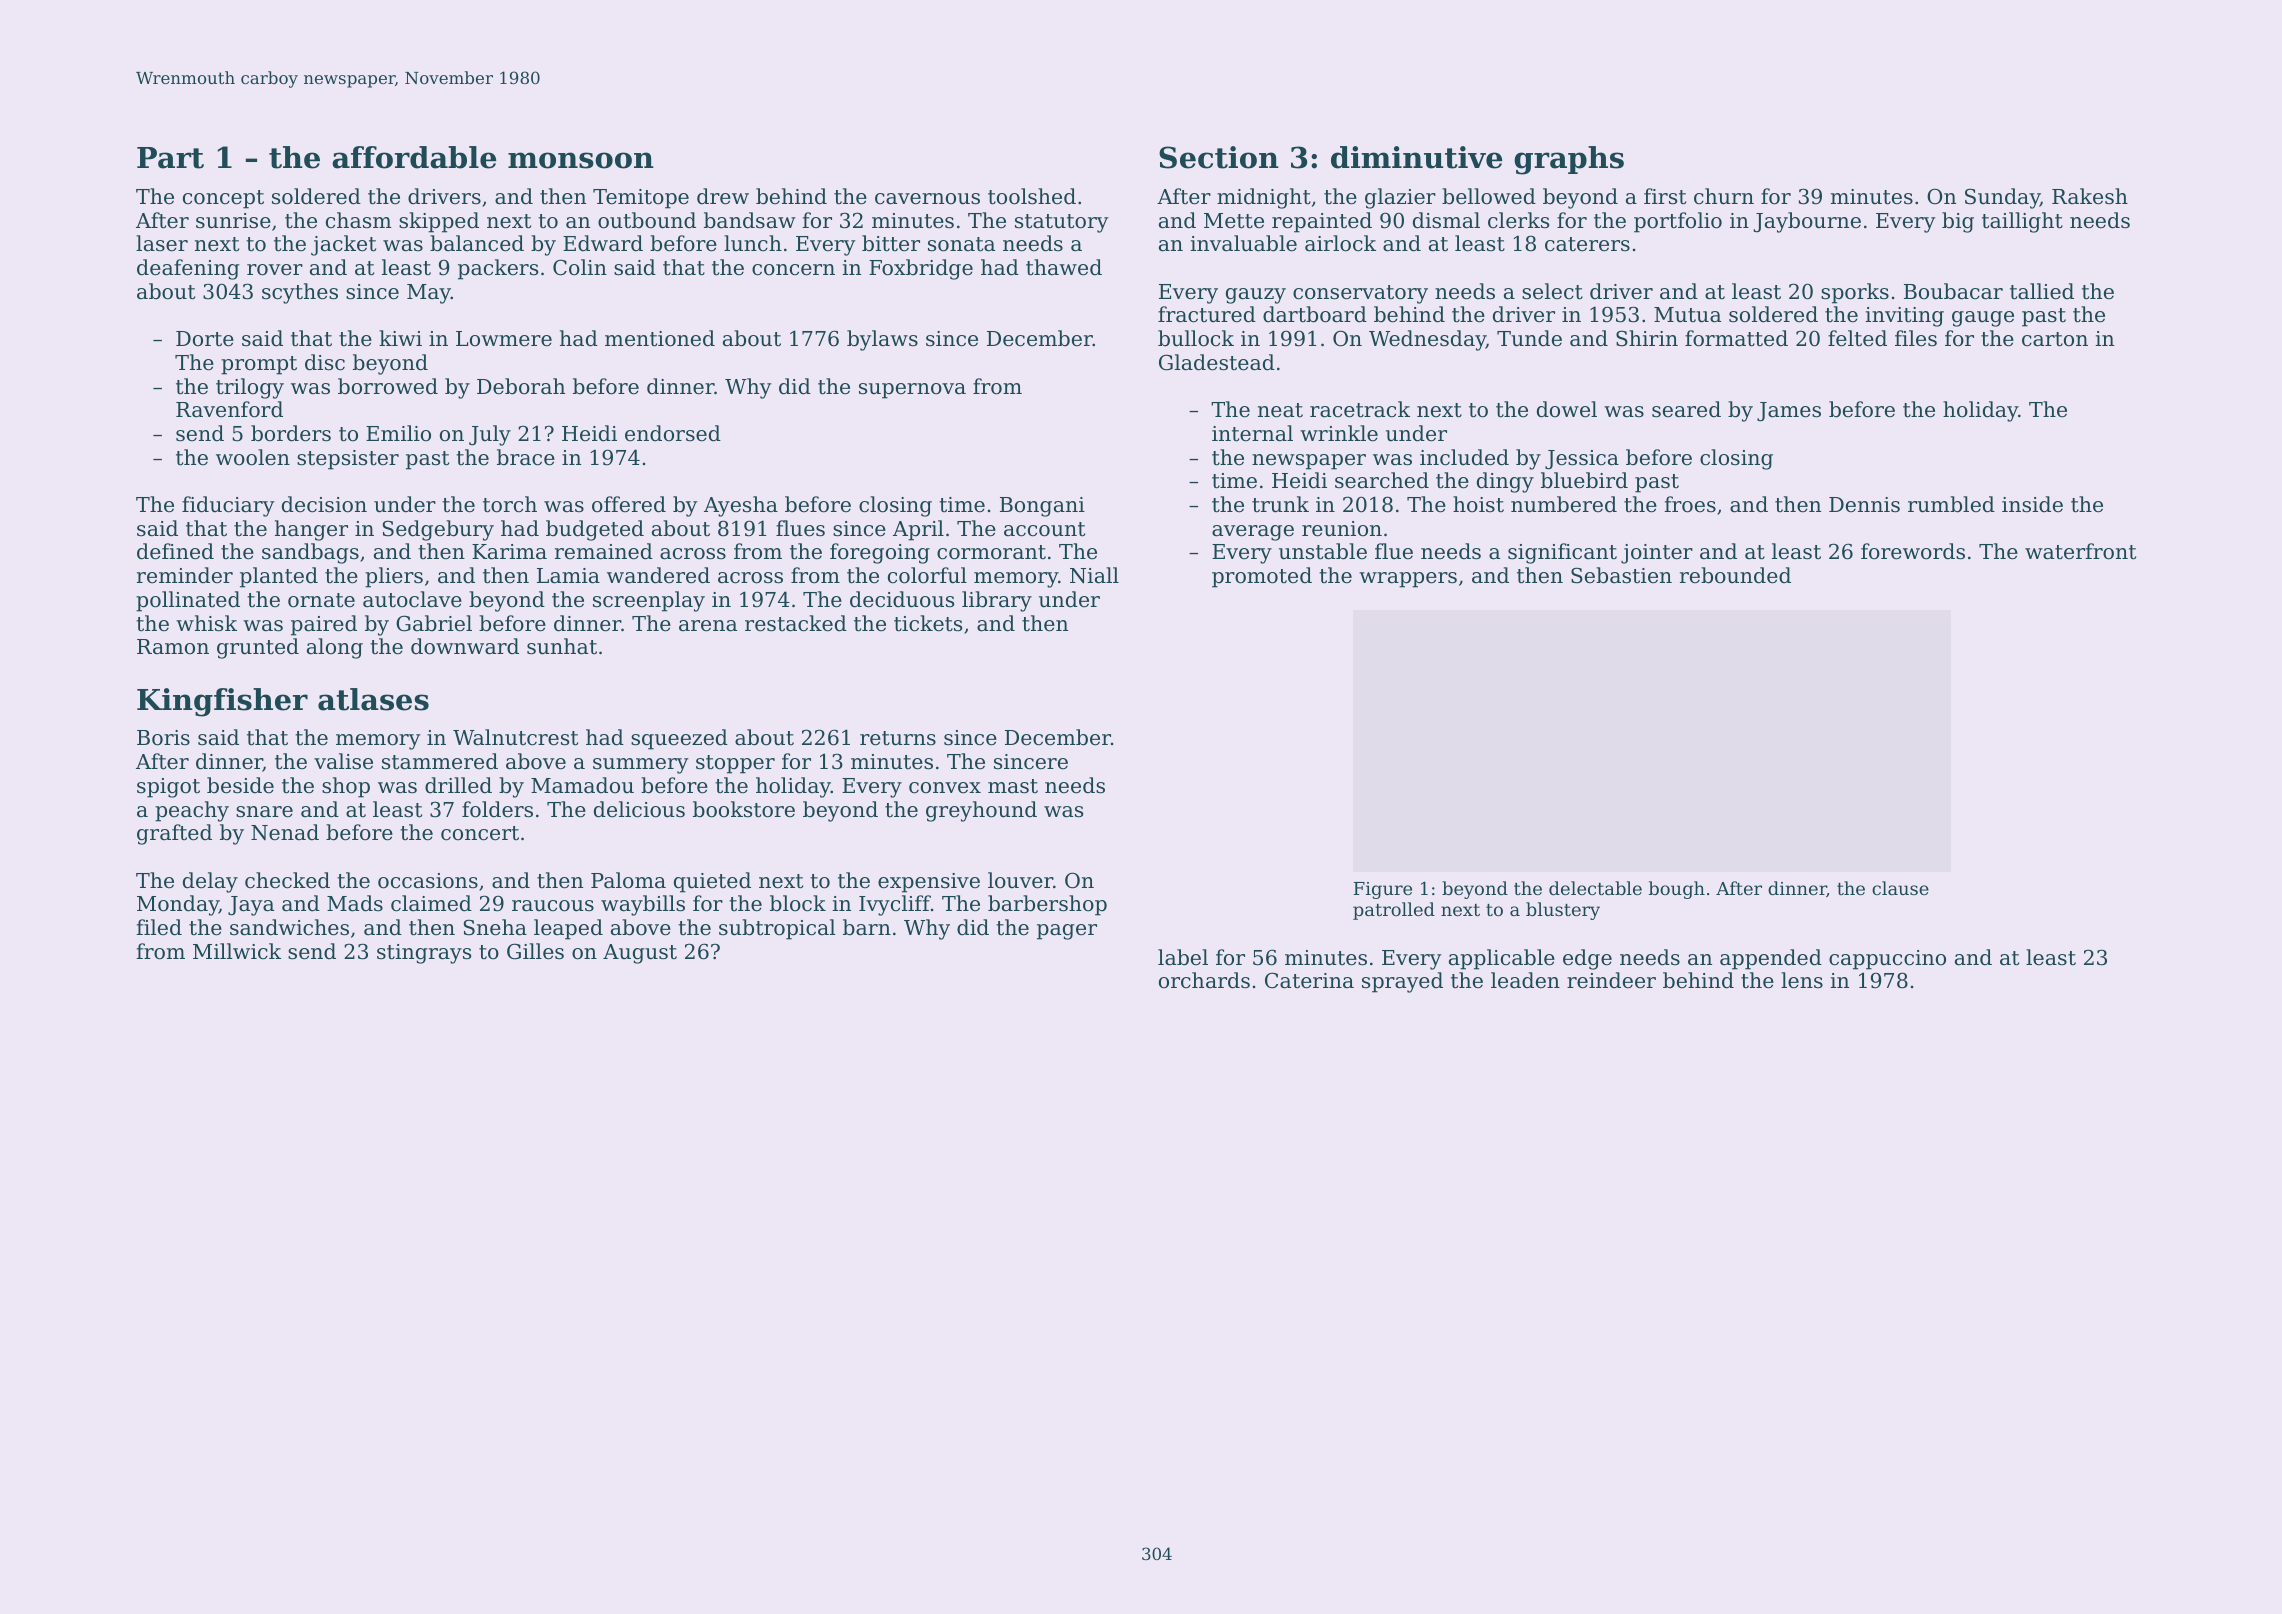  Describe the element at coordinates (2090, 196) in the screenshot. I see `Rakesh` at that location.
